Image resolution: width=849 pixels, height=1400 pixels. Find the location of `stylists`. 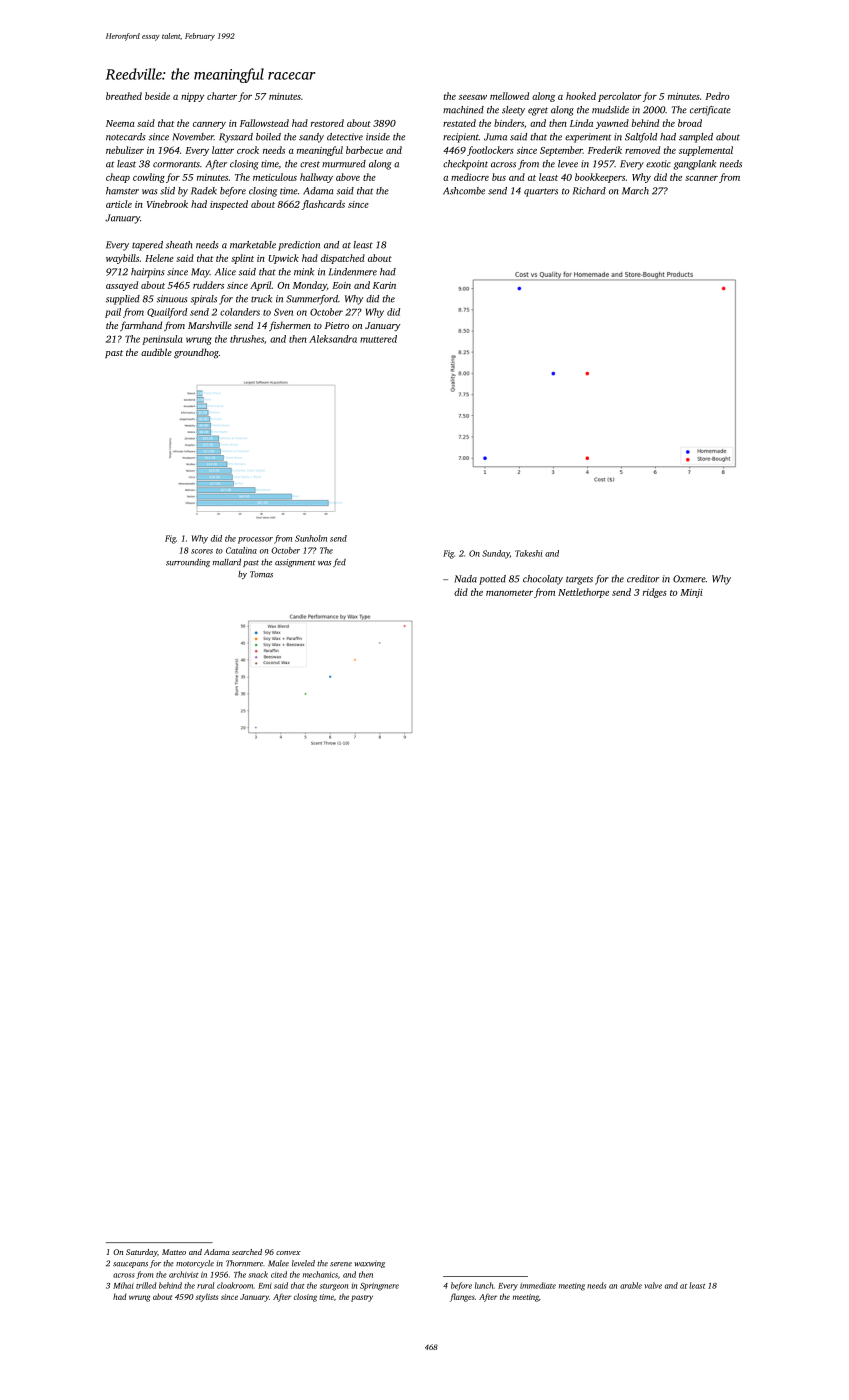

stylists is located at coordinates (207, 1298).
